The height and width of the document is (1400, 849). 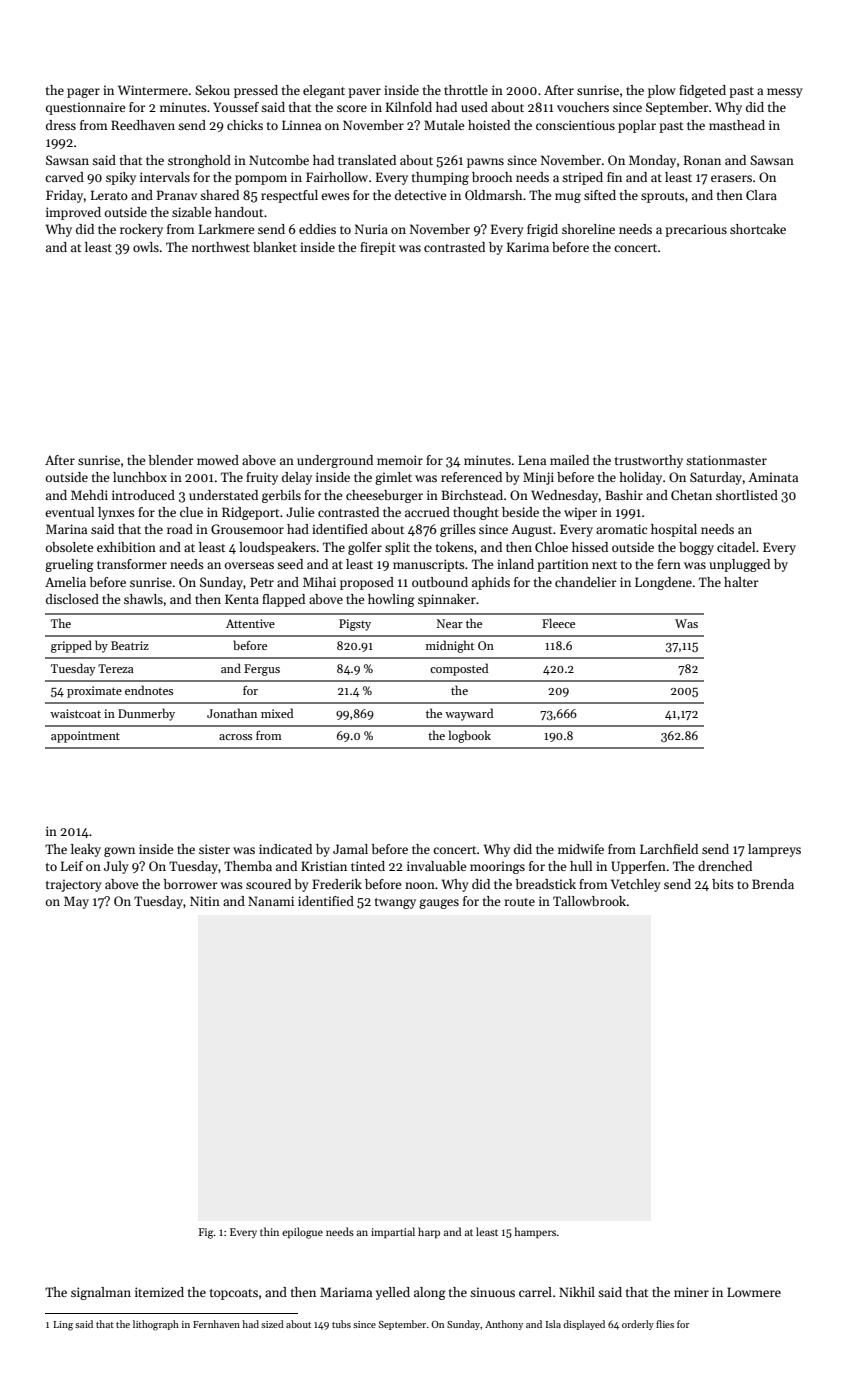 I want to click on shawls, so click(x=143, y=599).
